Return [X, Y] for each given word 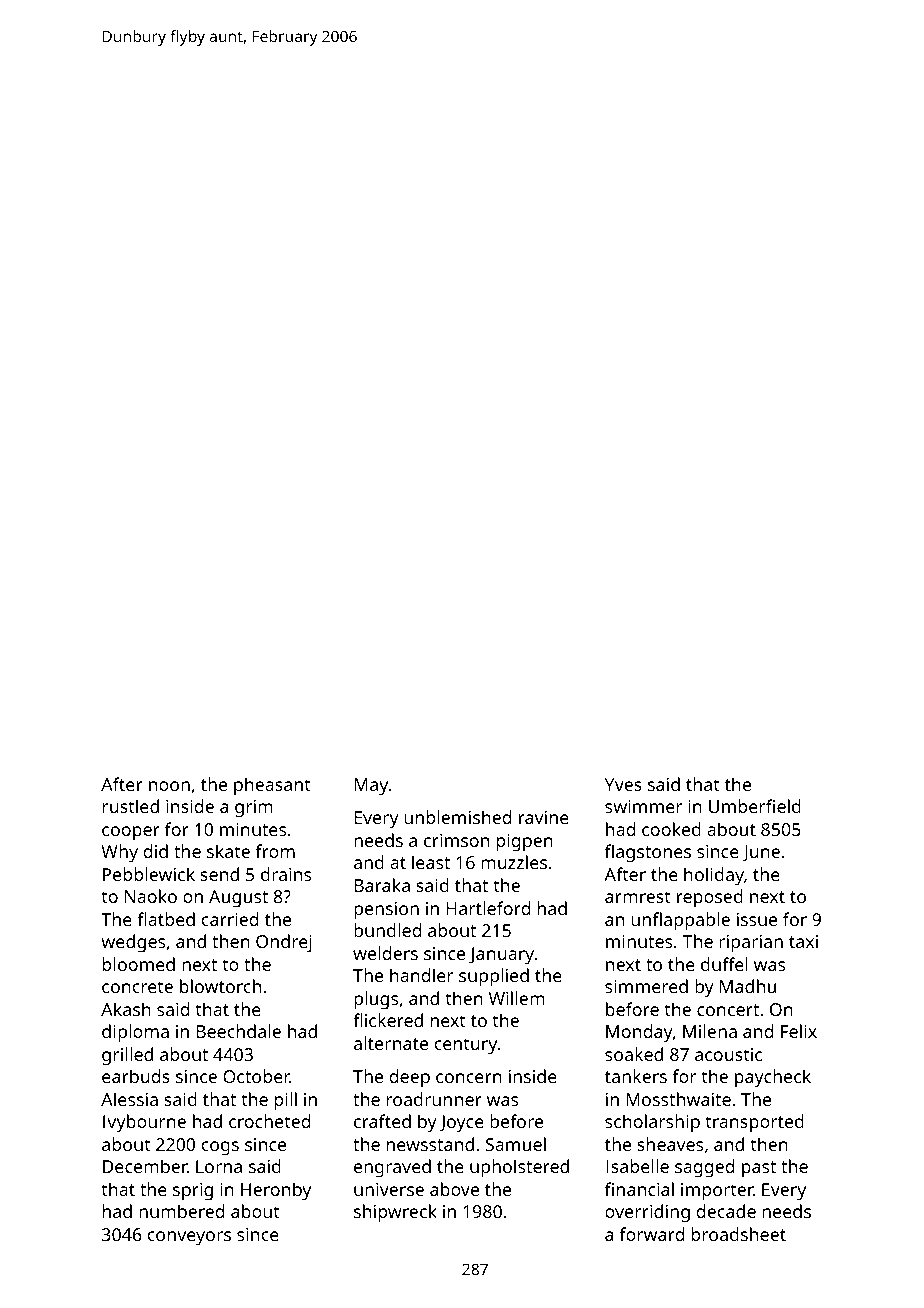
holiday [714, 876]
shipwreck [395, 1213]
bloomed [139, 964]
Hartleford [488, 908]
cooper [131, 833]
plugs [376, 1000]
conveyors [189, 1238]
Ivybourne [144, 1123]
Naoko [151, 896]
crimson [456, 840]
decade [726, 1211]
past [759, 1169]
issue [757, 919]
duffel [724, 964]
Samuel [516, 1144]
